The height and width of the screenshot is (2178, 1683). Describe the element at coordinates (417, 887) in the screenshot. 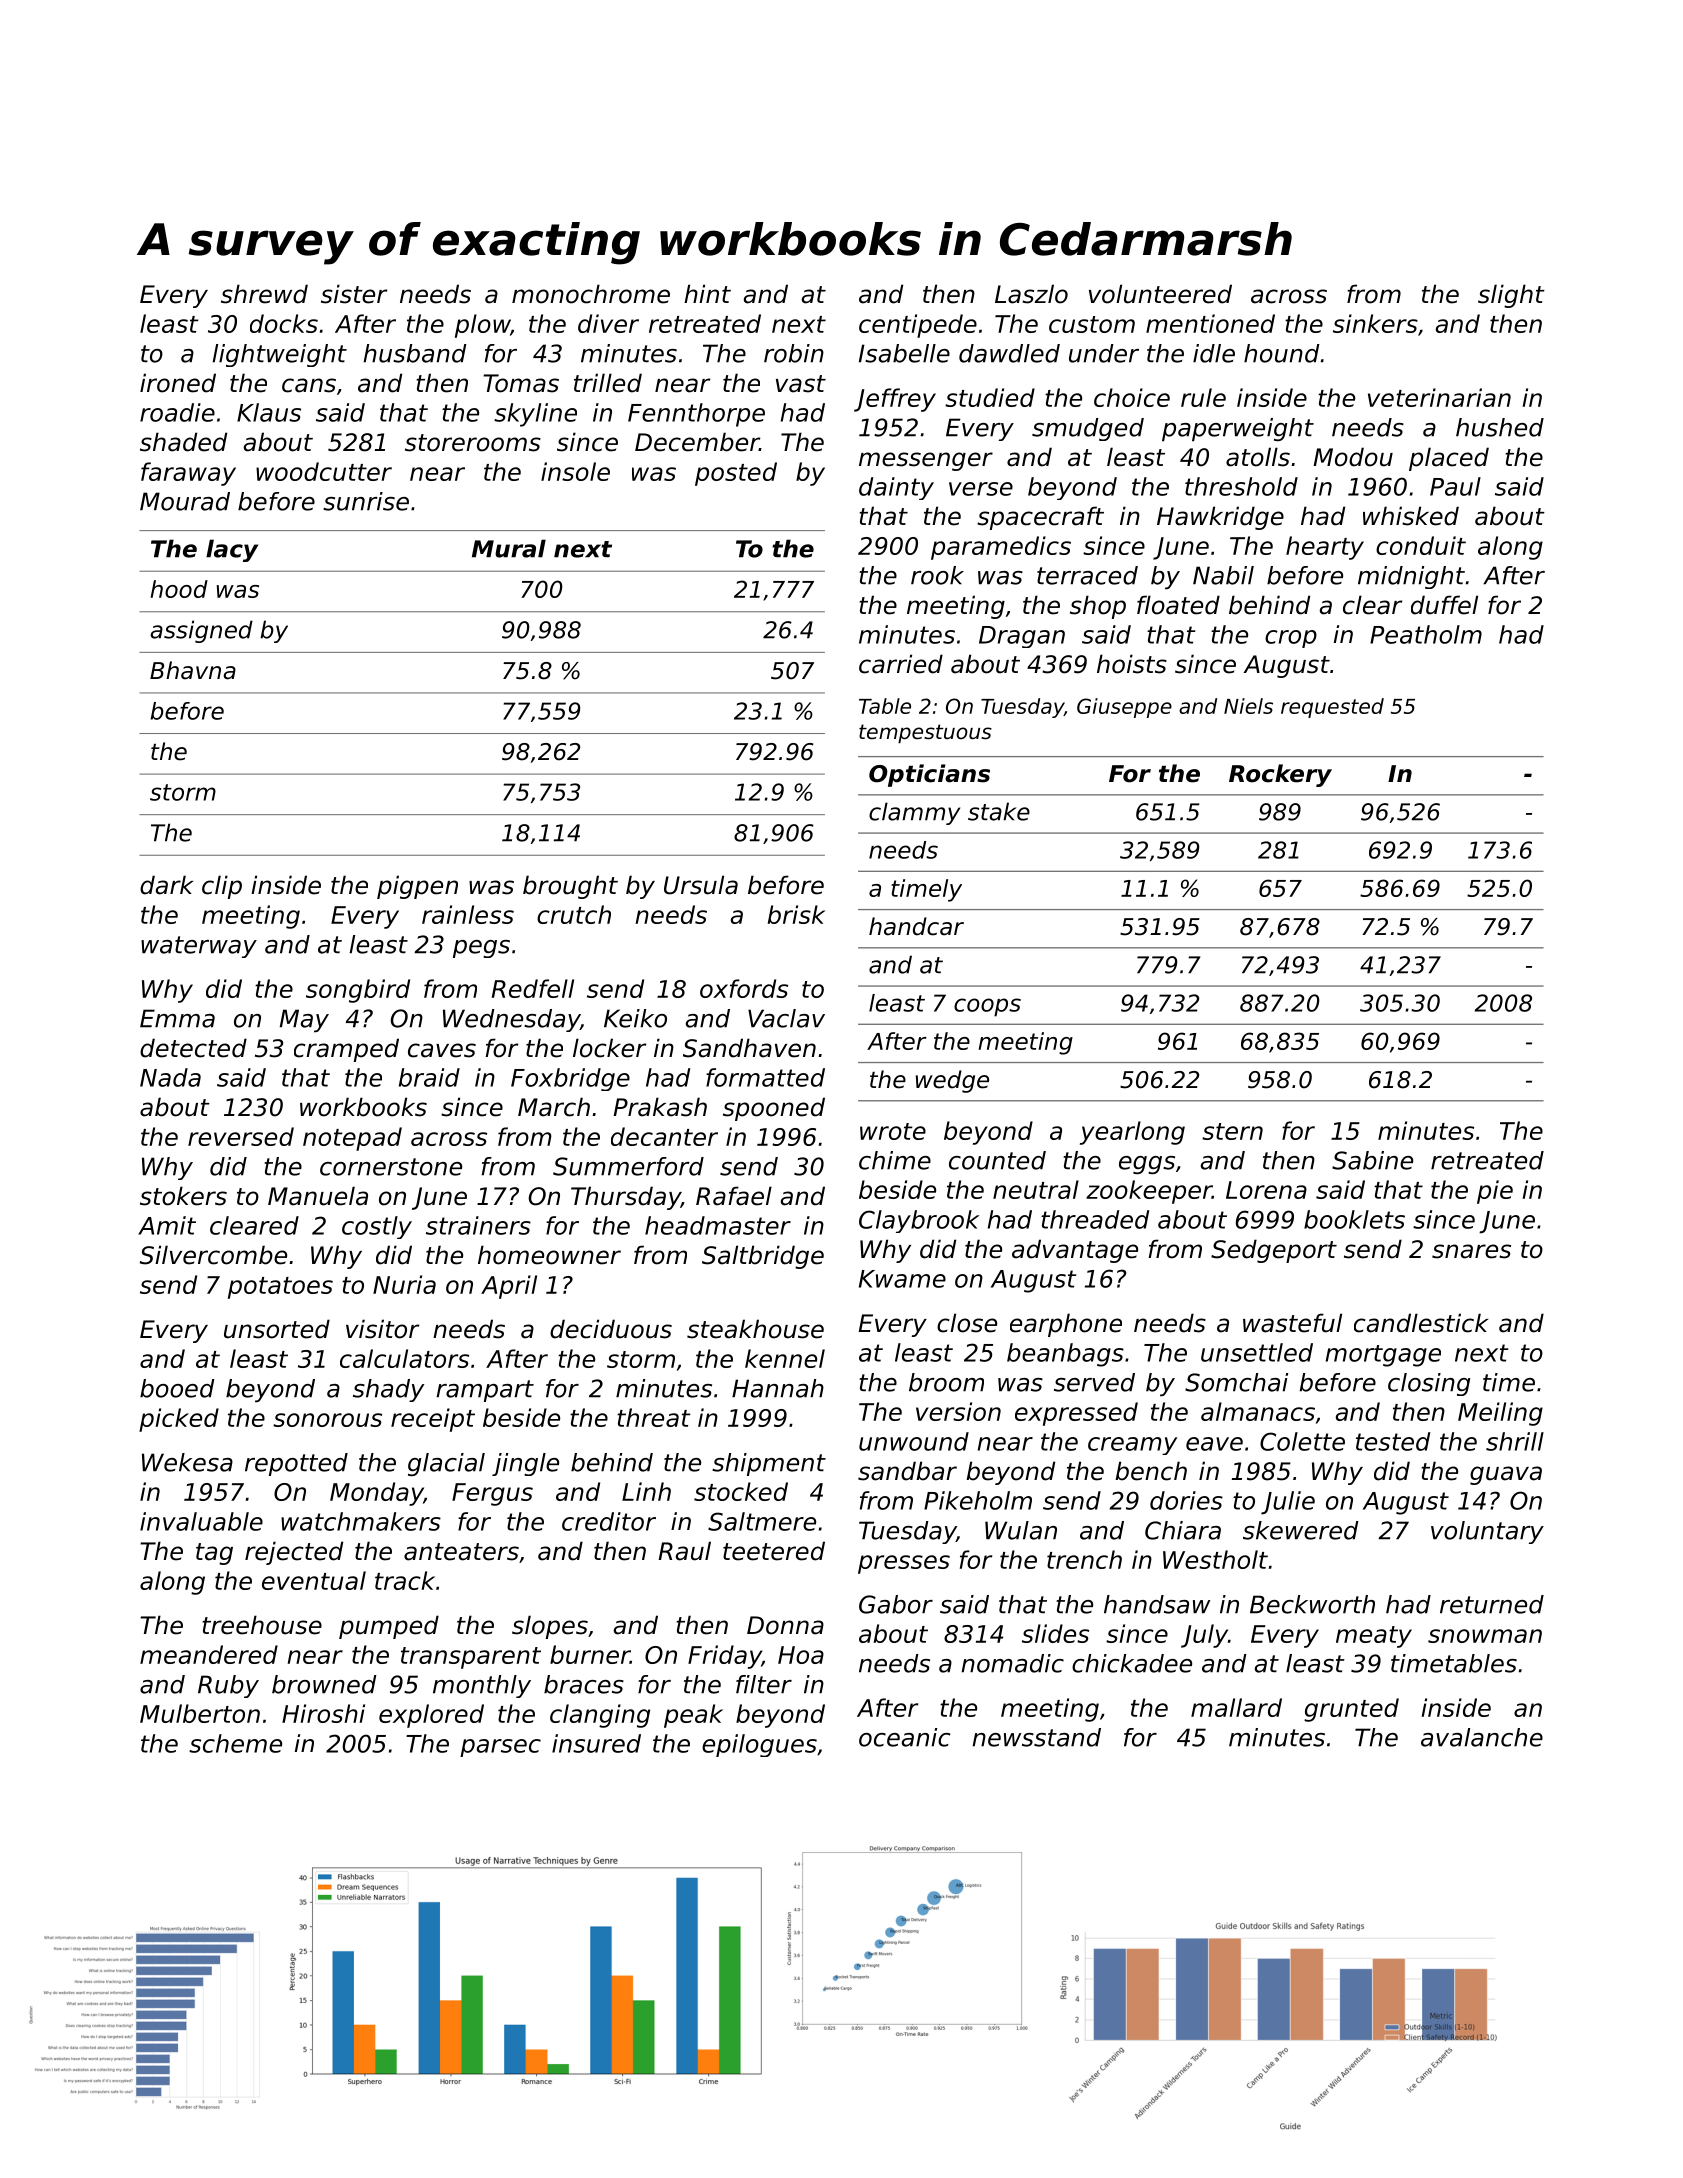

I see `pigpen` at that location.
